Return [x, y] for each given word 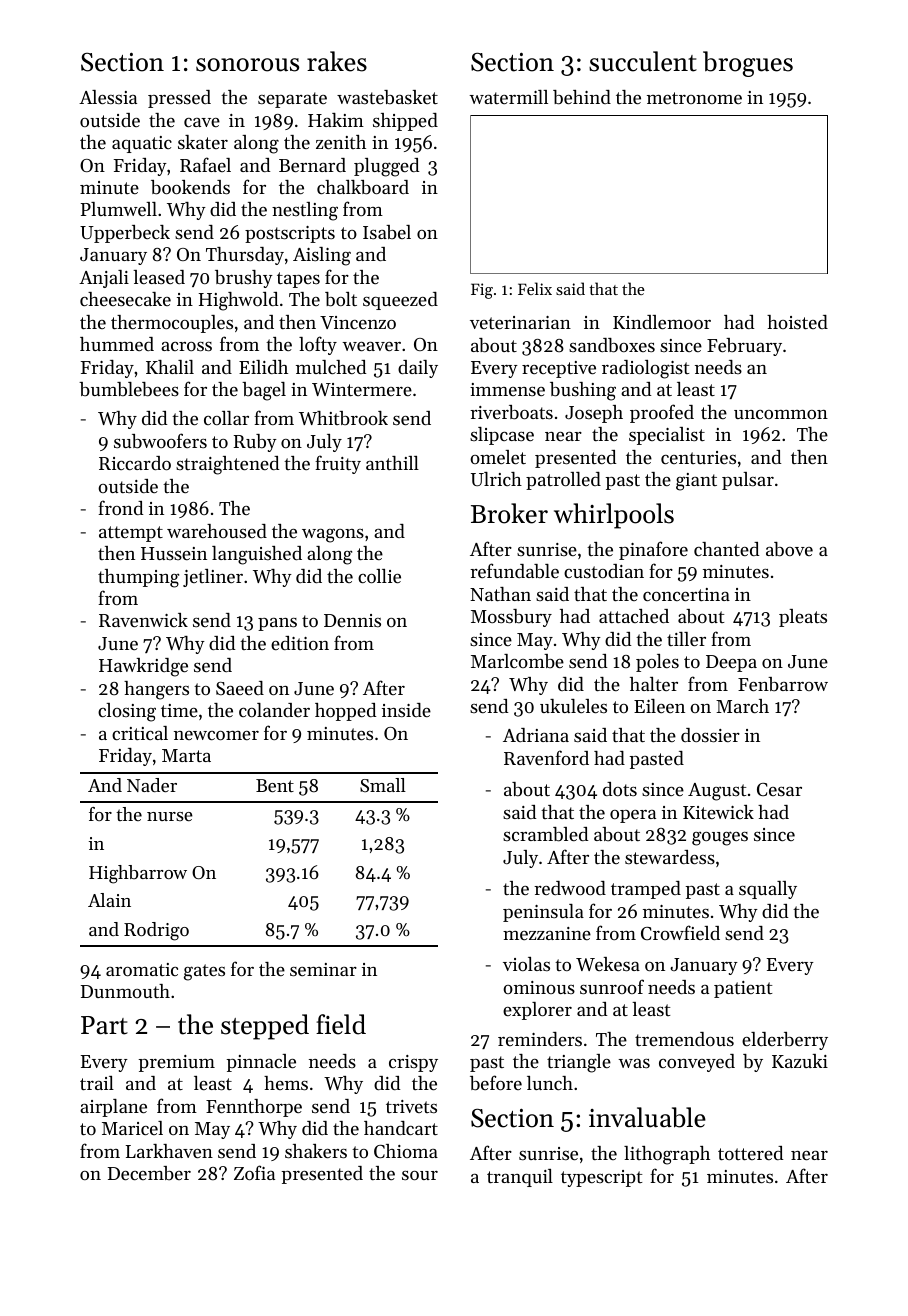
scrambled [545, 834]
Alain [109, 900]
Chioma [406, 1151]
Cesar [779, 789]
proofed [662, 413]
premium [176, 1063]
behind [582, 97]
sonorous [247, 65]
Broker [509, 513]
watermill [508, 97]
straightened [227, 465]
